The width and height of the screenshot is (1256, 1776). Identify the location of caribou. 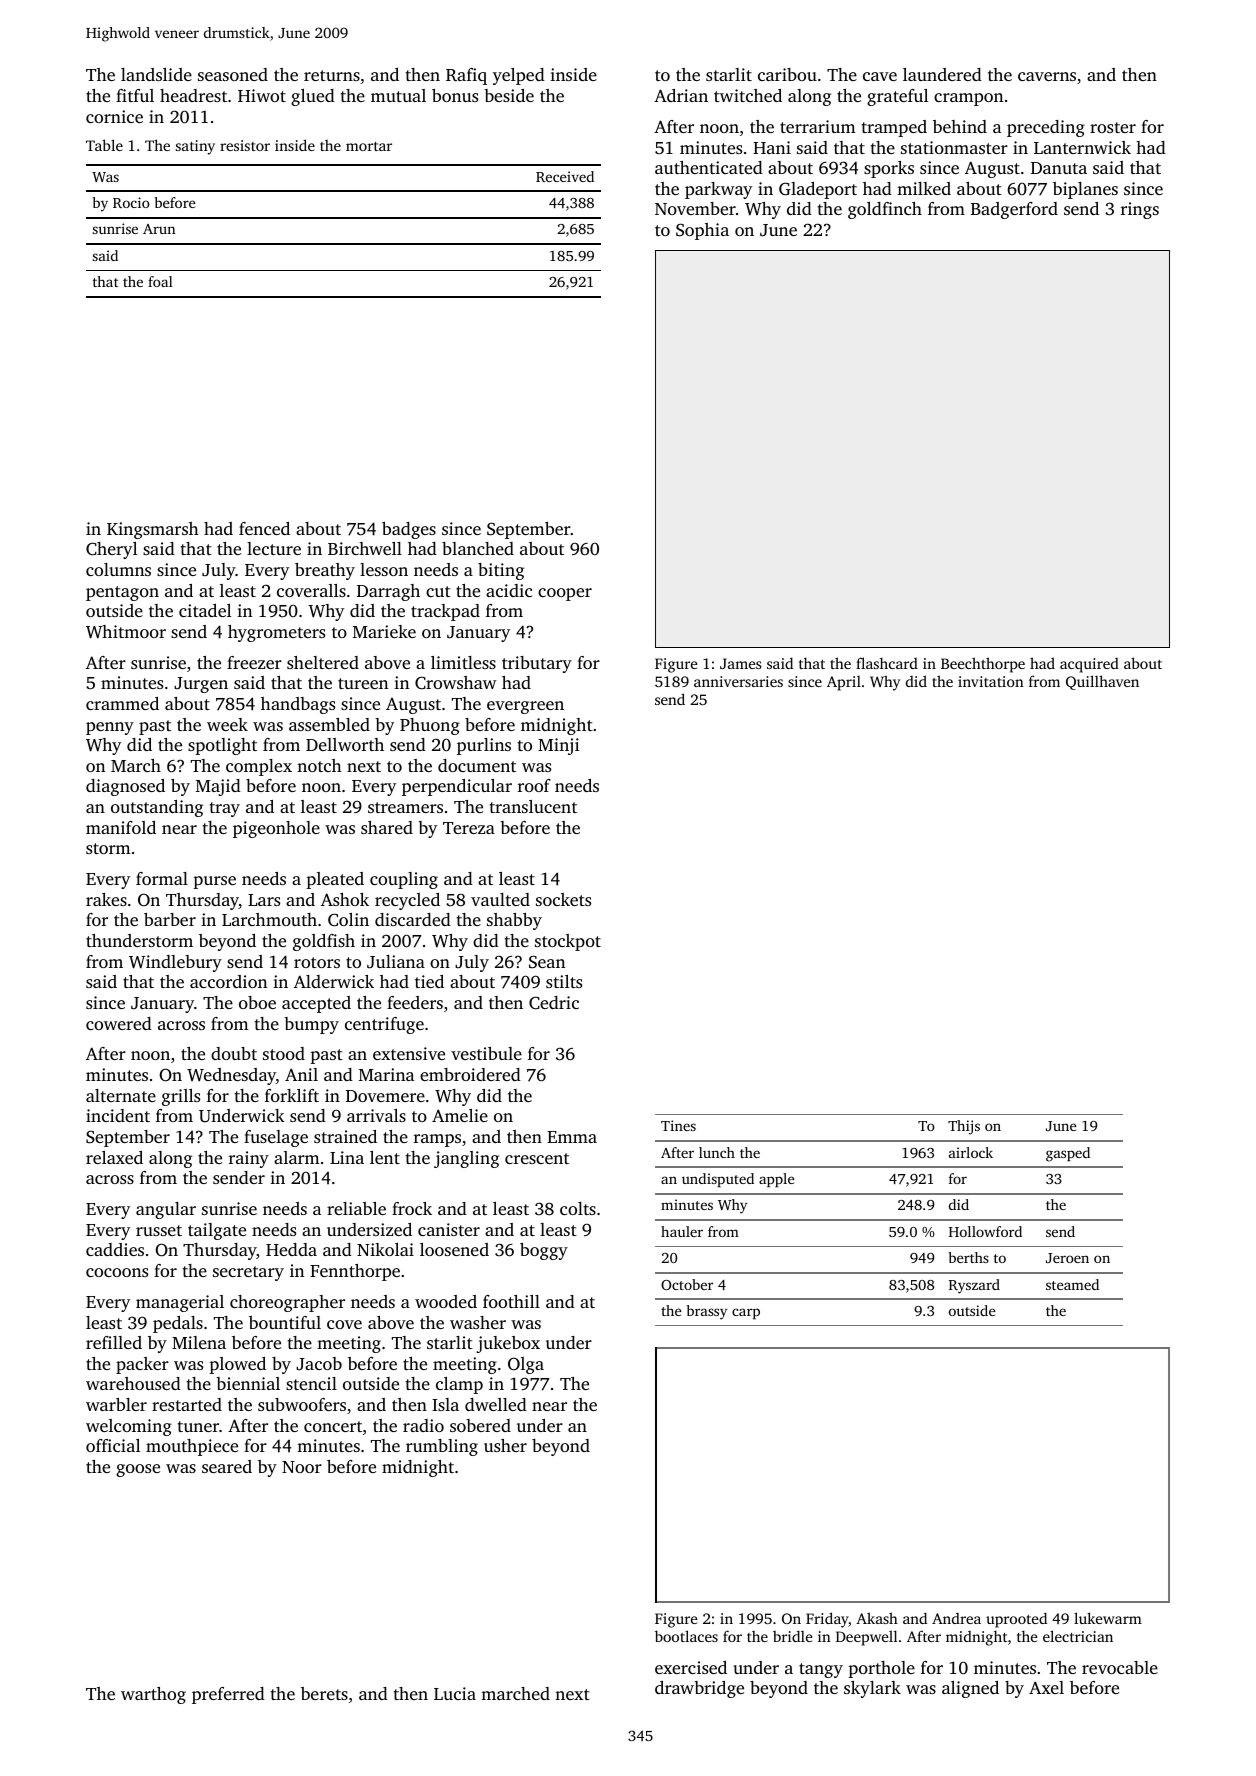
(787, 74).
